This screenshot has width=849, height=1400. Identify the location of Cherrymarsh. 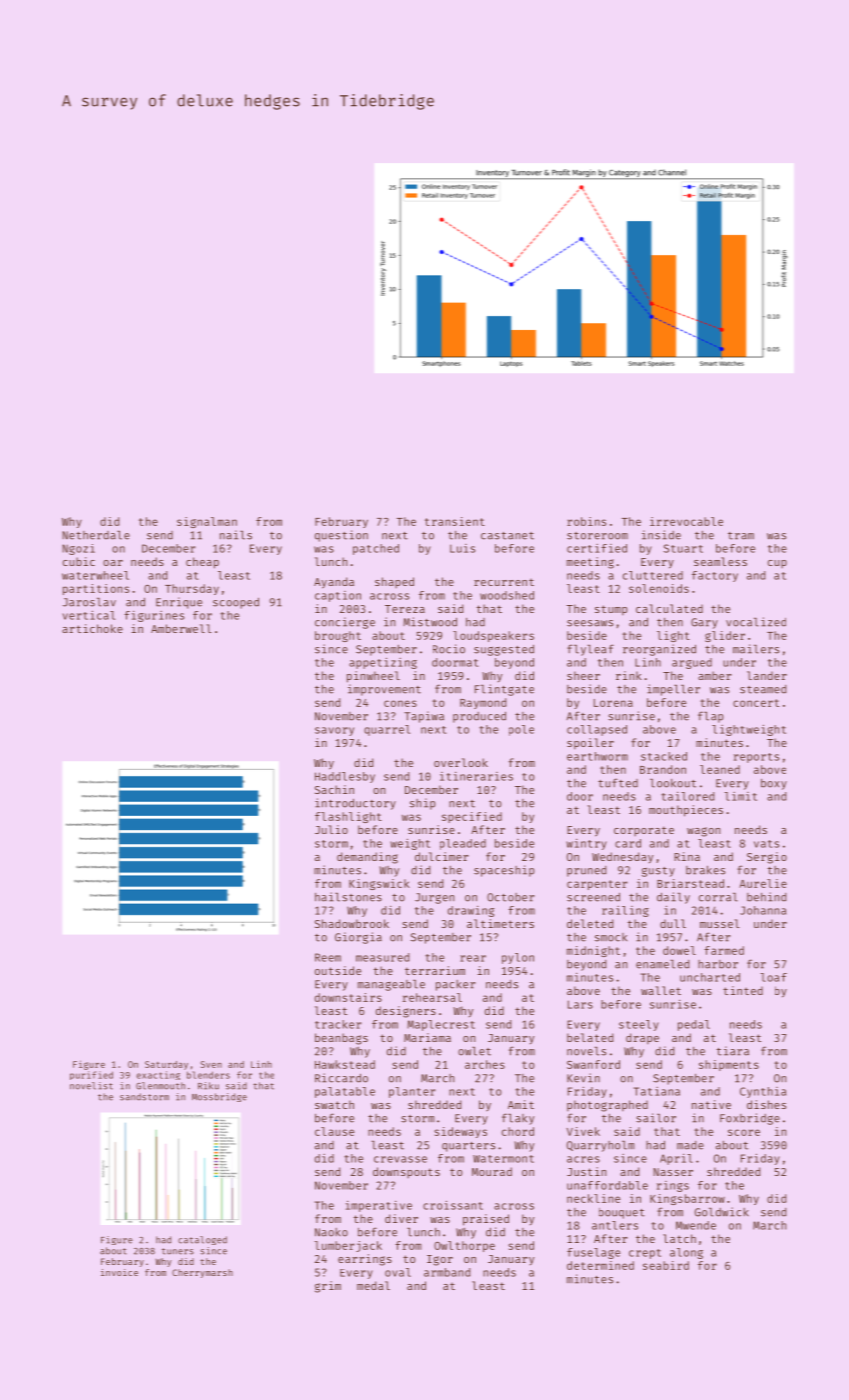
(202, 1273).
